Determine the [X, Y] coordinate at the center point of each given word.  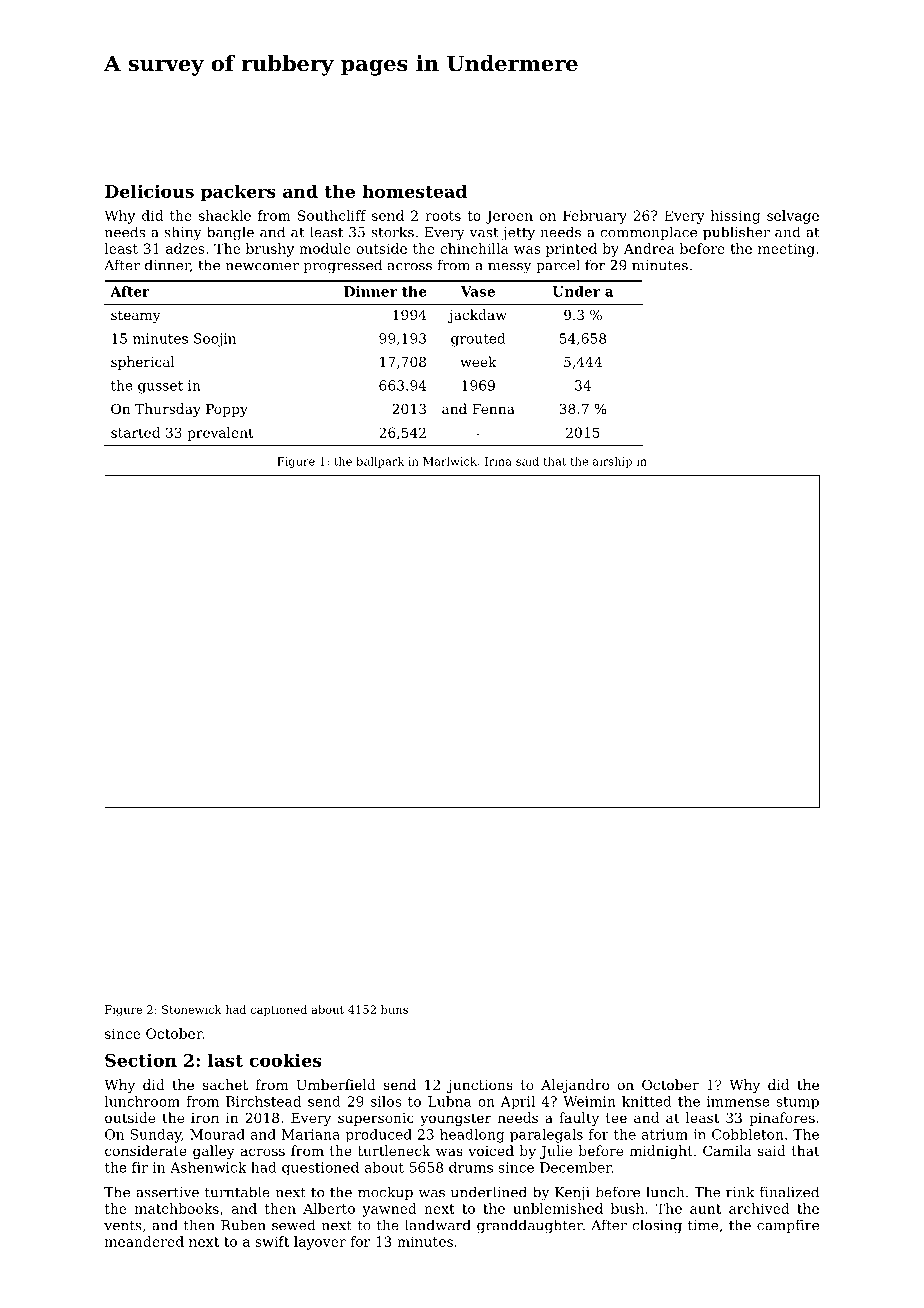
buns [394, 1009]
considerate [146, 1150]
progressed [343, 266]
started [135, 432]
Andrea [649, 248]
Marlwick [450, 461]
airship [612, 462]
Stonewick [192, 1009]
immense [738, 1101]
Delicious [149, 191]
